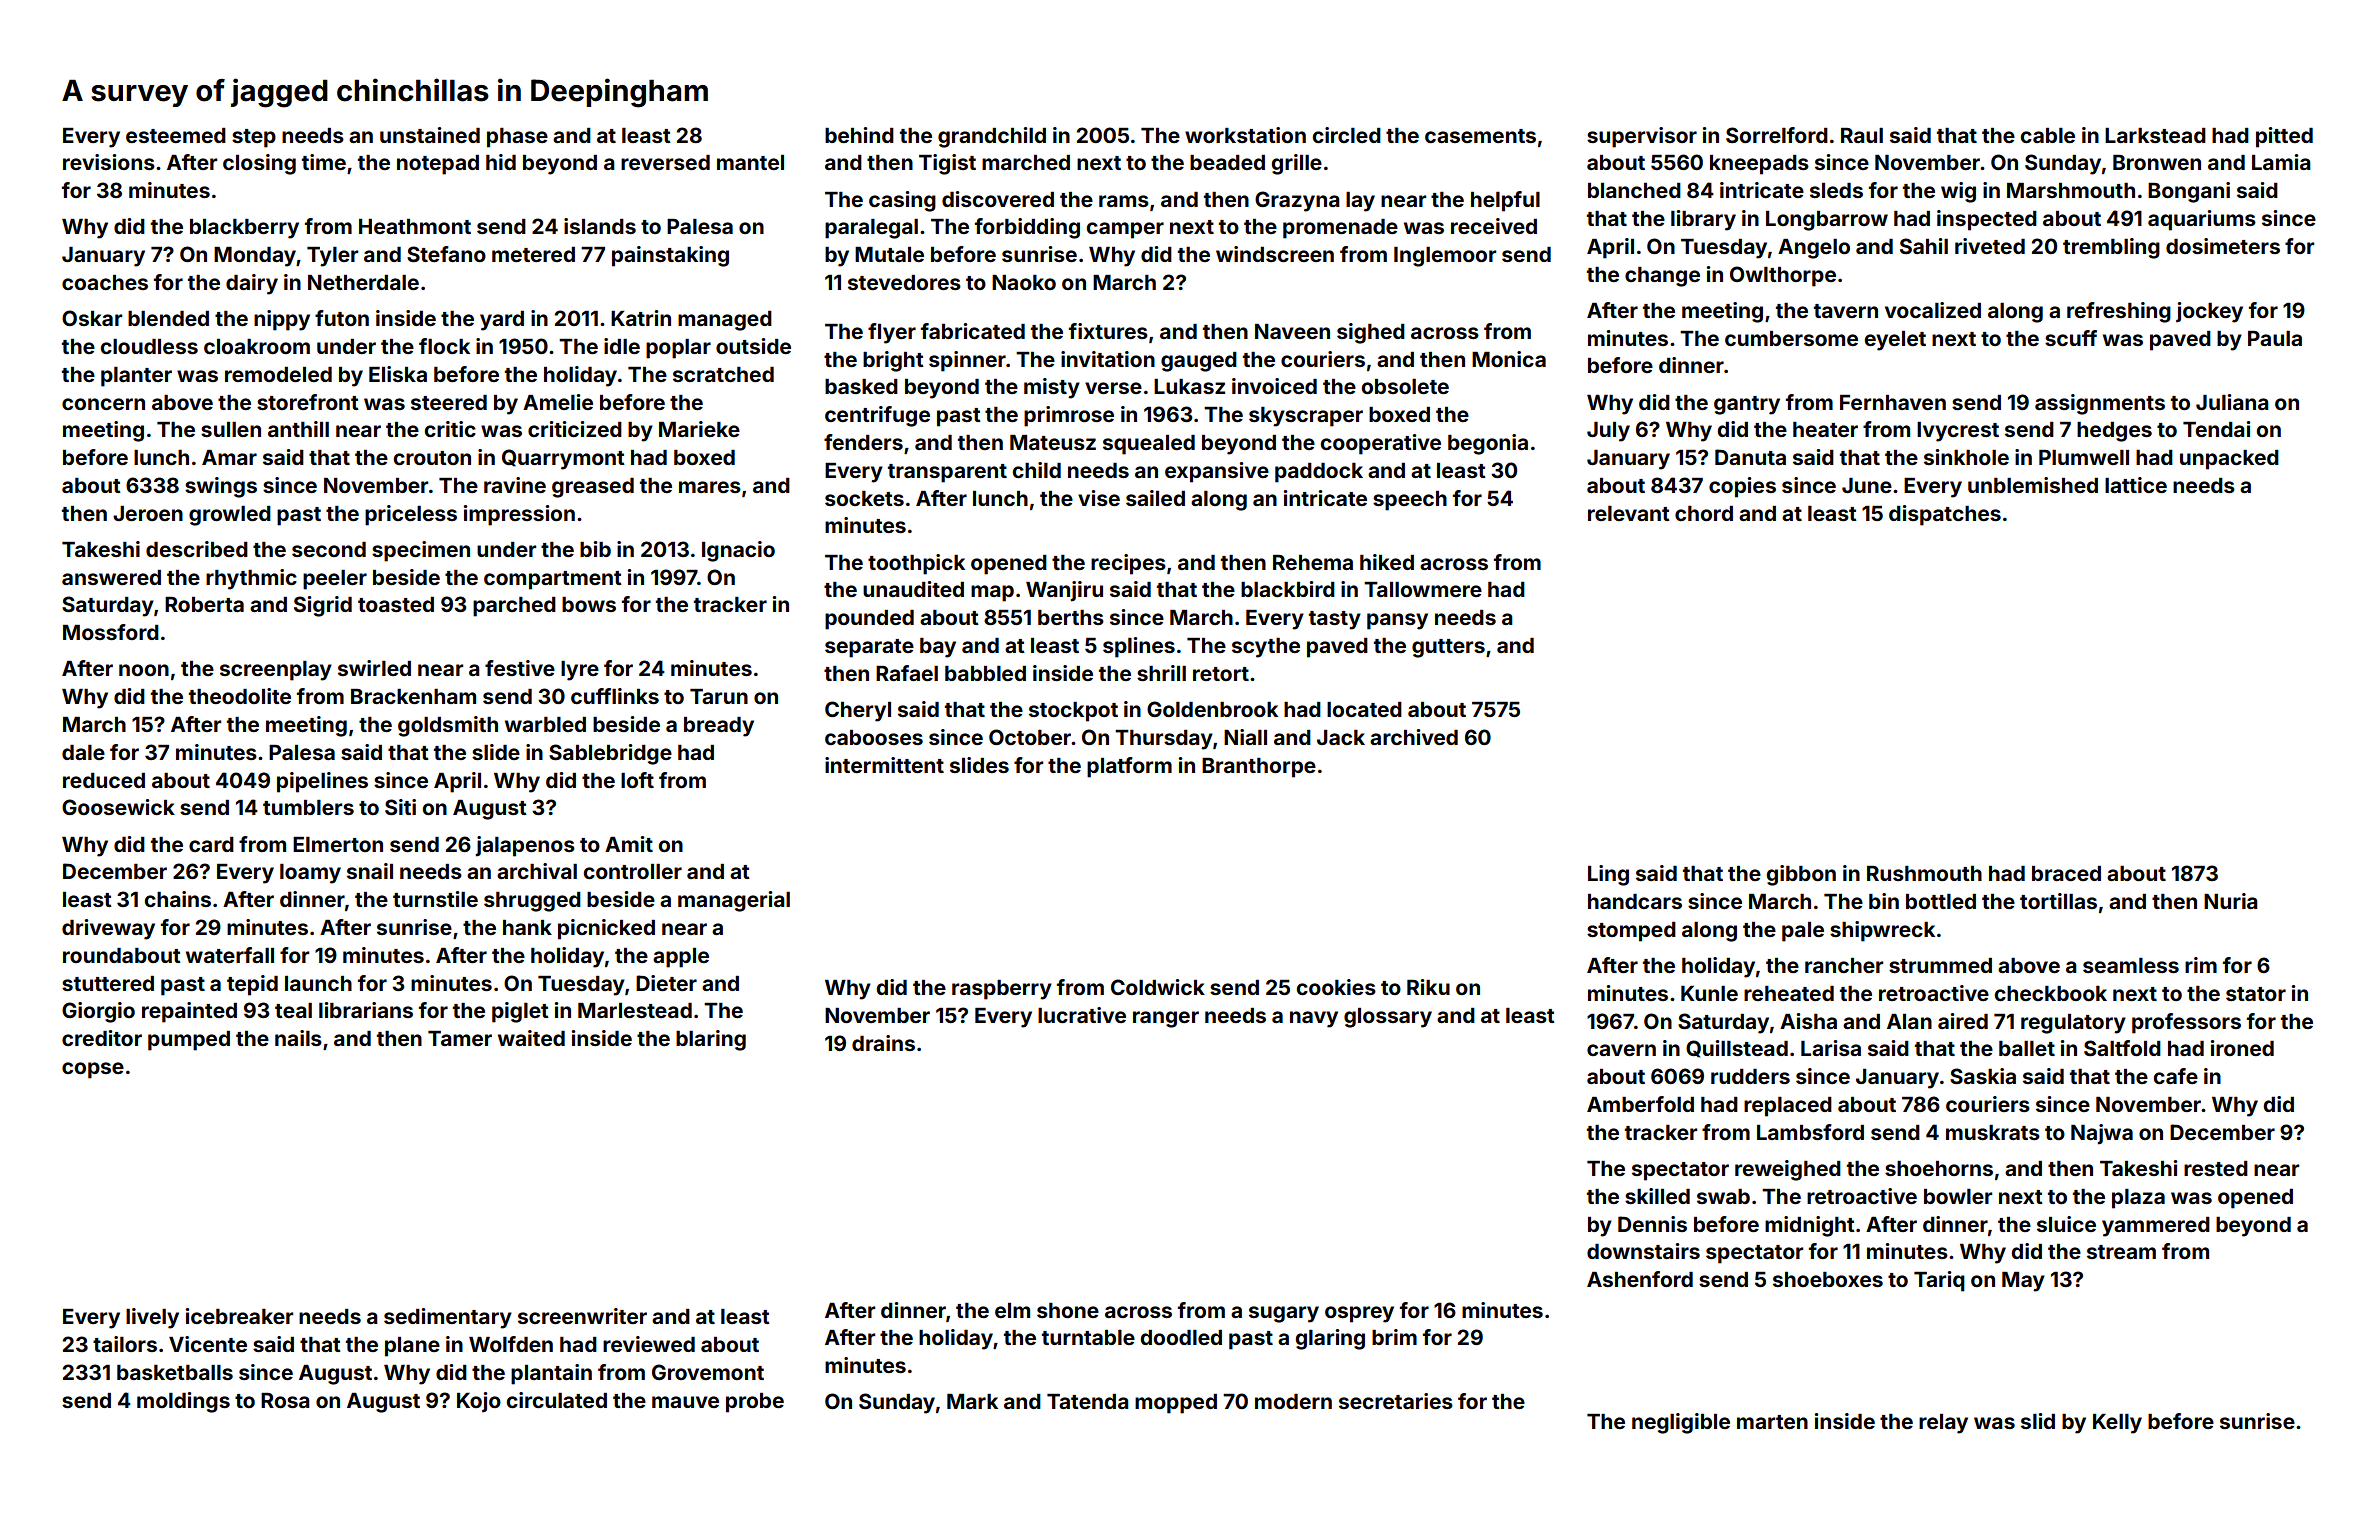 The height and width of the screenshot is (1540, 2380). What do you see at coordinates (109, 162) in the screenshot?
I see `revisions` at bounding box center [109, 162].
